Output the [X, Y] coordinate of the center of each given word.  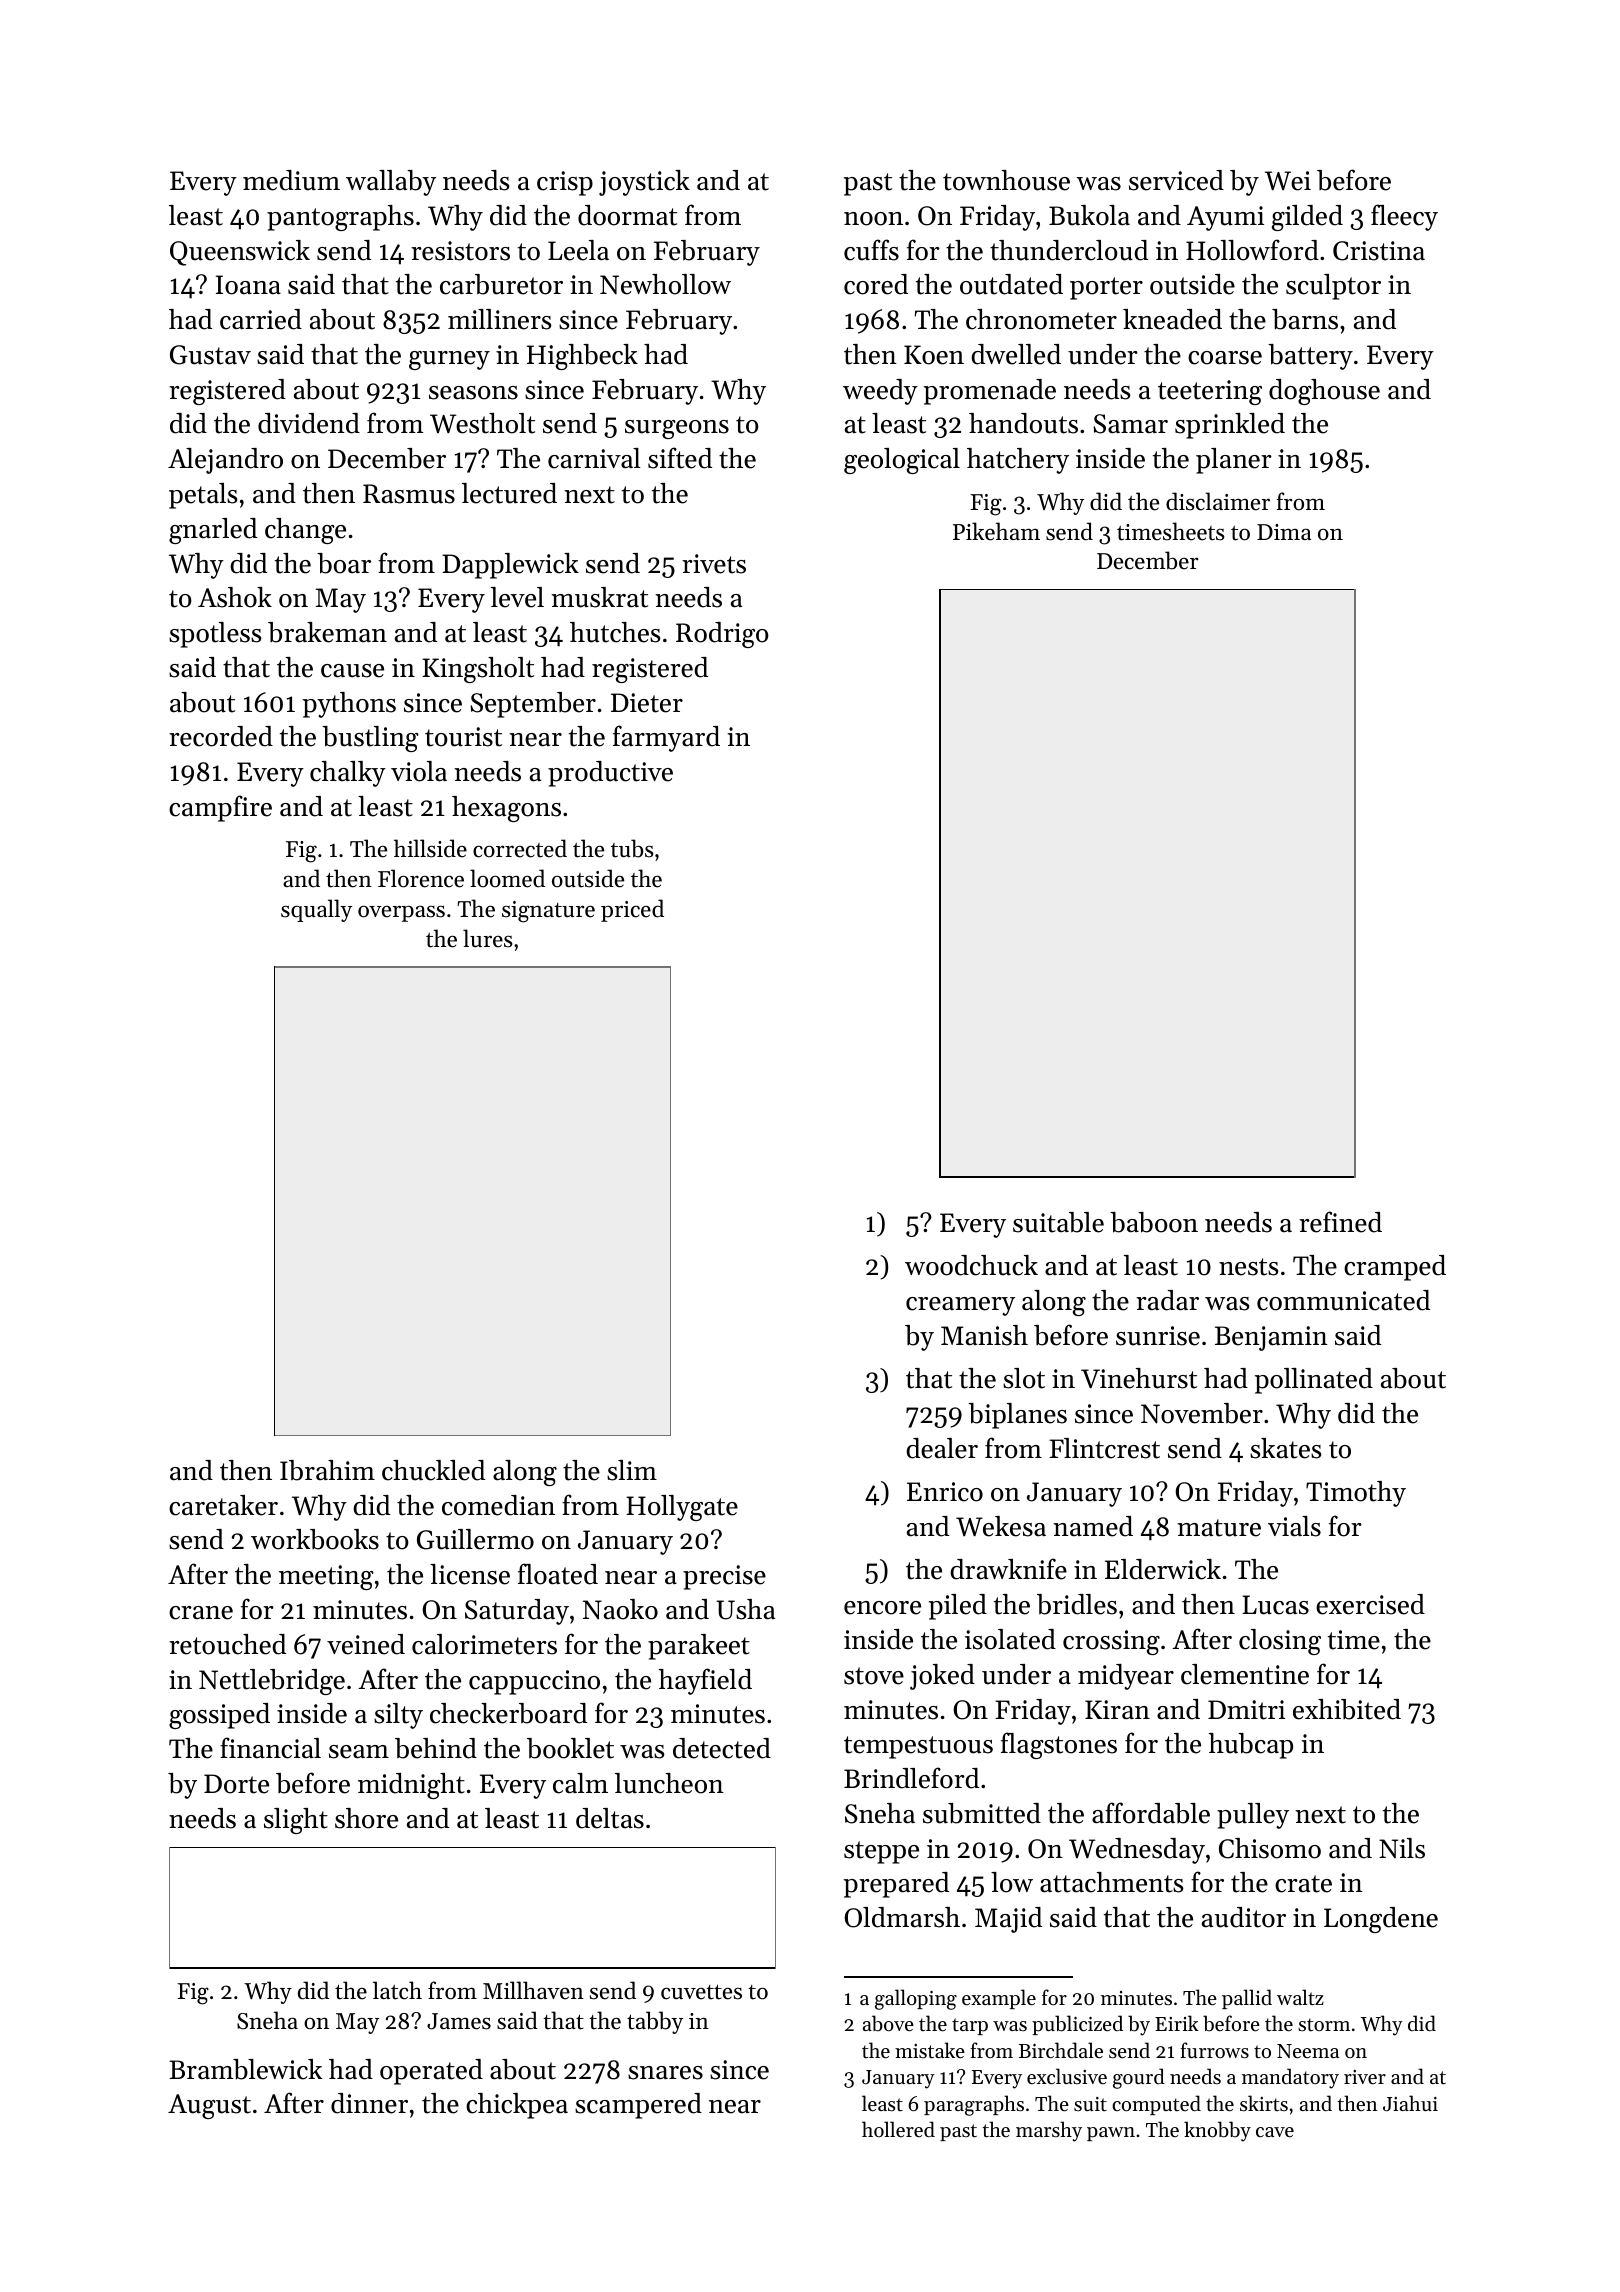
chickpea [517, 2106]
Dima [1284, 532]
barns [1305, 319]
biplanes [1017, 1416]
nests [1249, 1267]
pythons [349, 705]
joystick [644, 183]
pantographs [340, 218]
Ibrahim [327, 1470]
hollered [898, 2129]
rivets [714, 564]
